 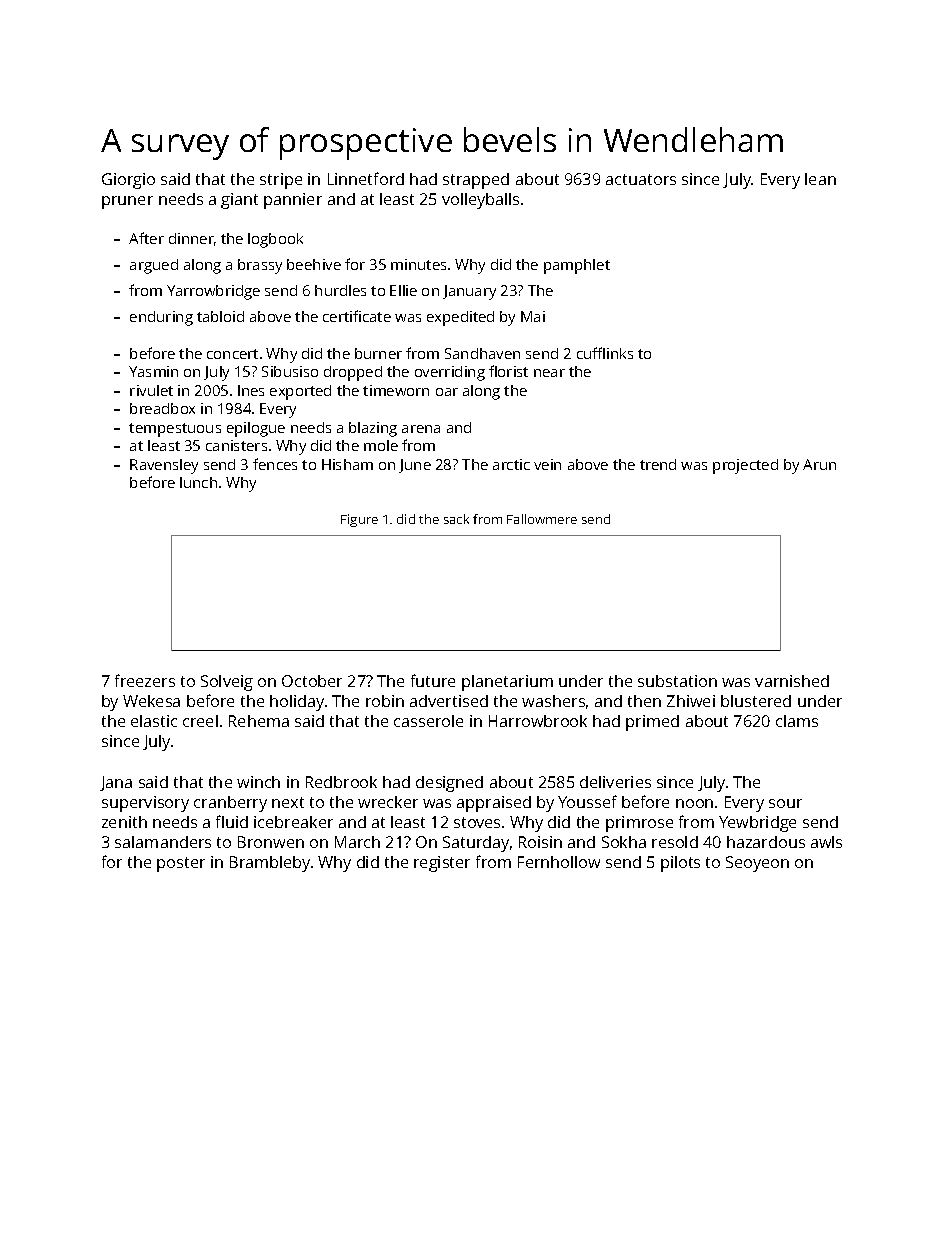 What do you see at coordinates (547, 464) in the document?
I see `vein` at bounding box center [547, 464].
